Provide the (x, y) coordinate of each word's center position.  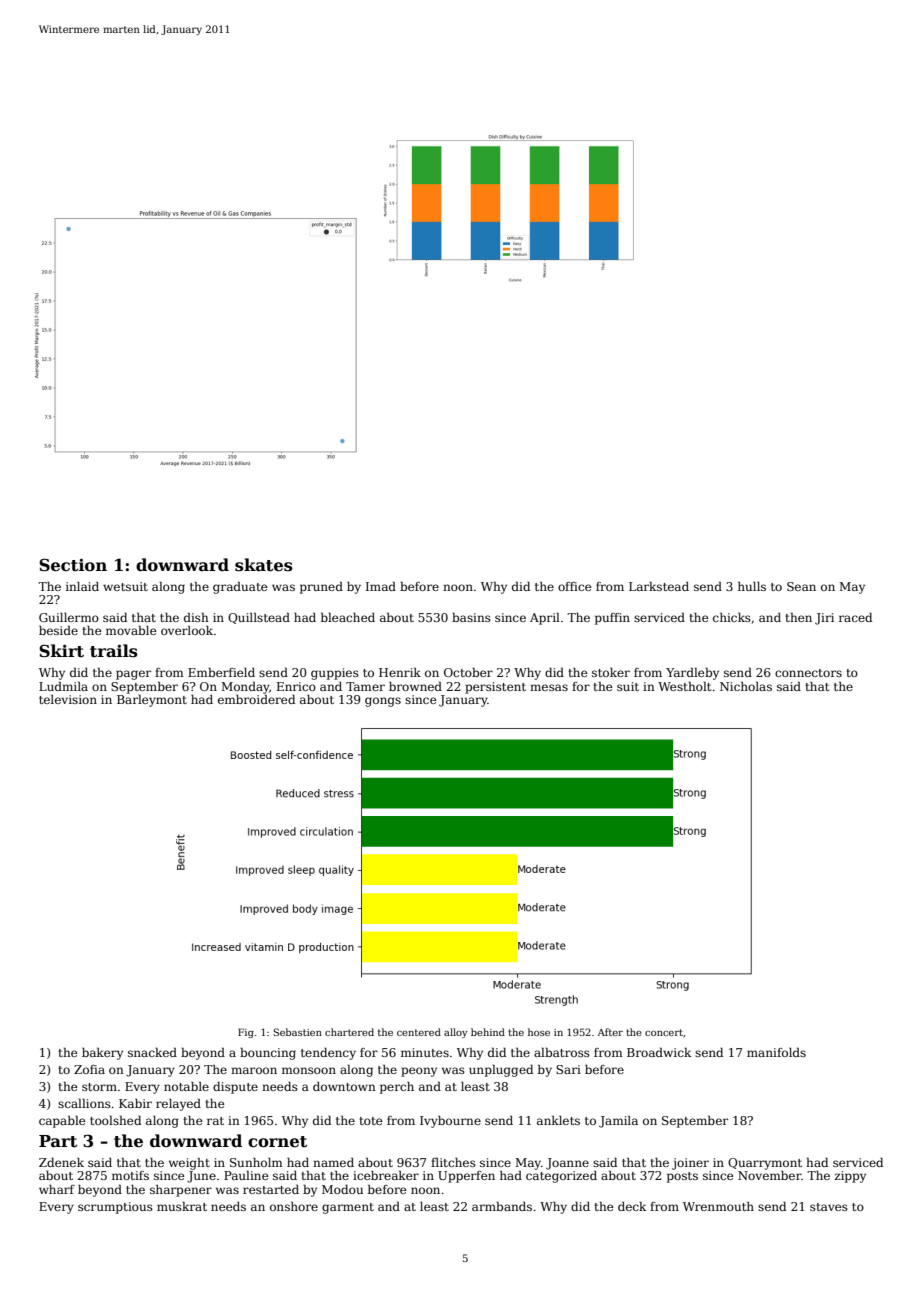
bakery (102, 1054)
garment (348, 1208)
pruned (321, 588)
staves (829, 1207)
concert (664, 1032)
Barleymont (152, 701)
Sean (801, 586)
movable (131, 630)
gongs (383, 702)
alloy (456, 1033)
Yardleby (692, 674)
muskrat (182, 1206)
